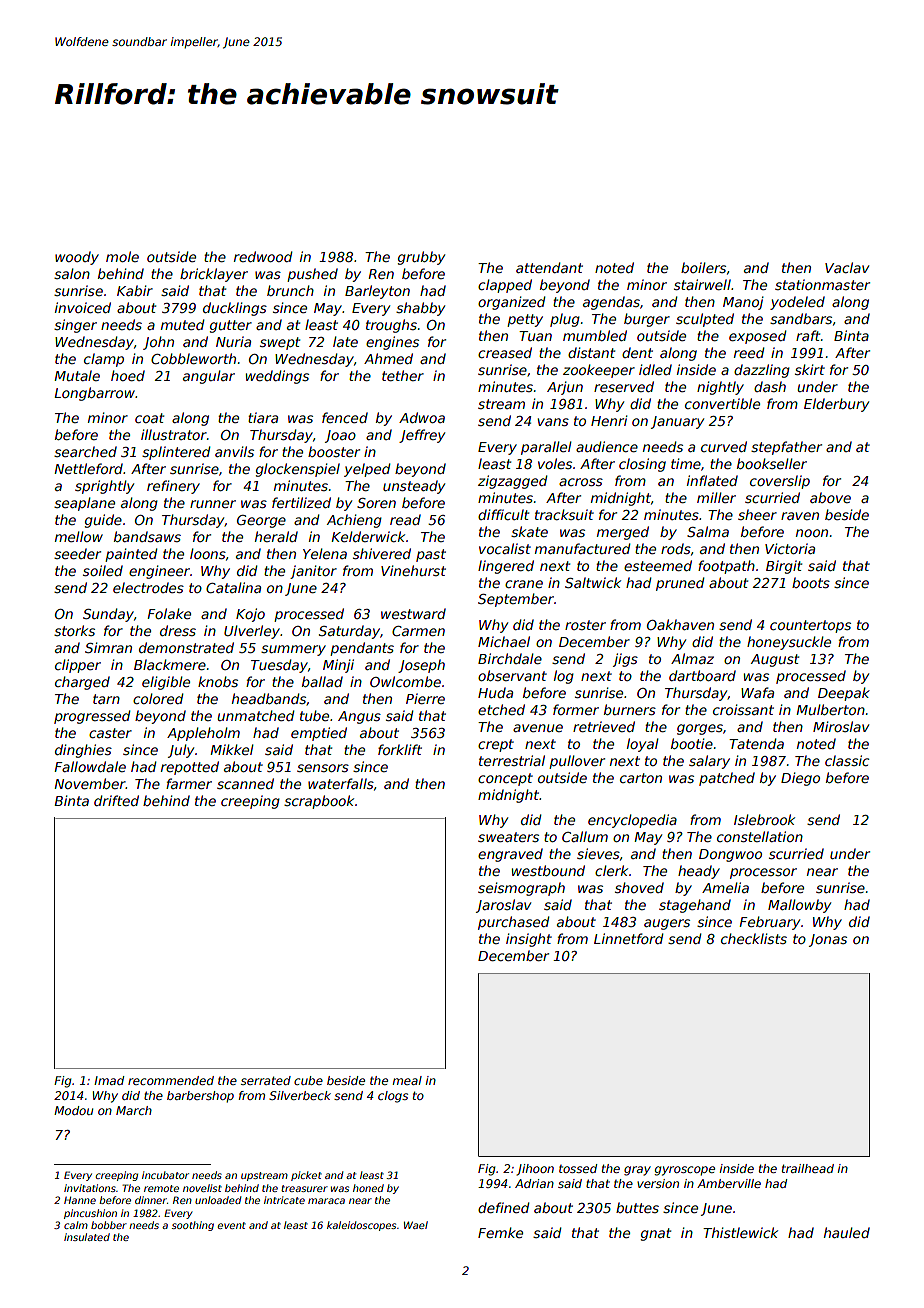  I want to click on sculpted, so click(705, 320).
